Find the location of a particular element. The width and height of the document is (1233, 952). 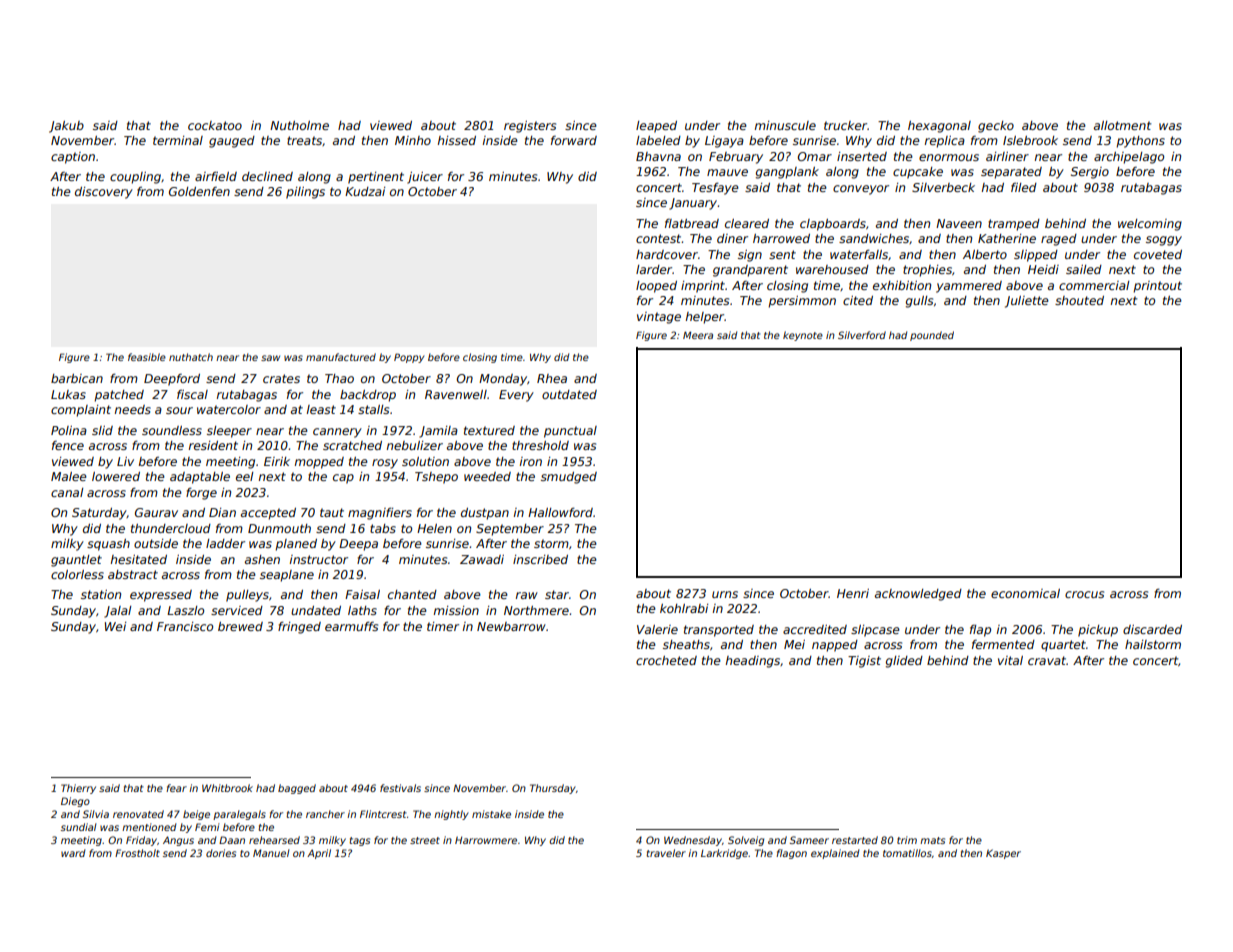

Sergio is located at coordinates (1090, 173).
